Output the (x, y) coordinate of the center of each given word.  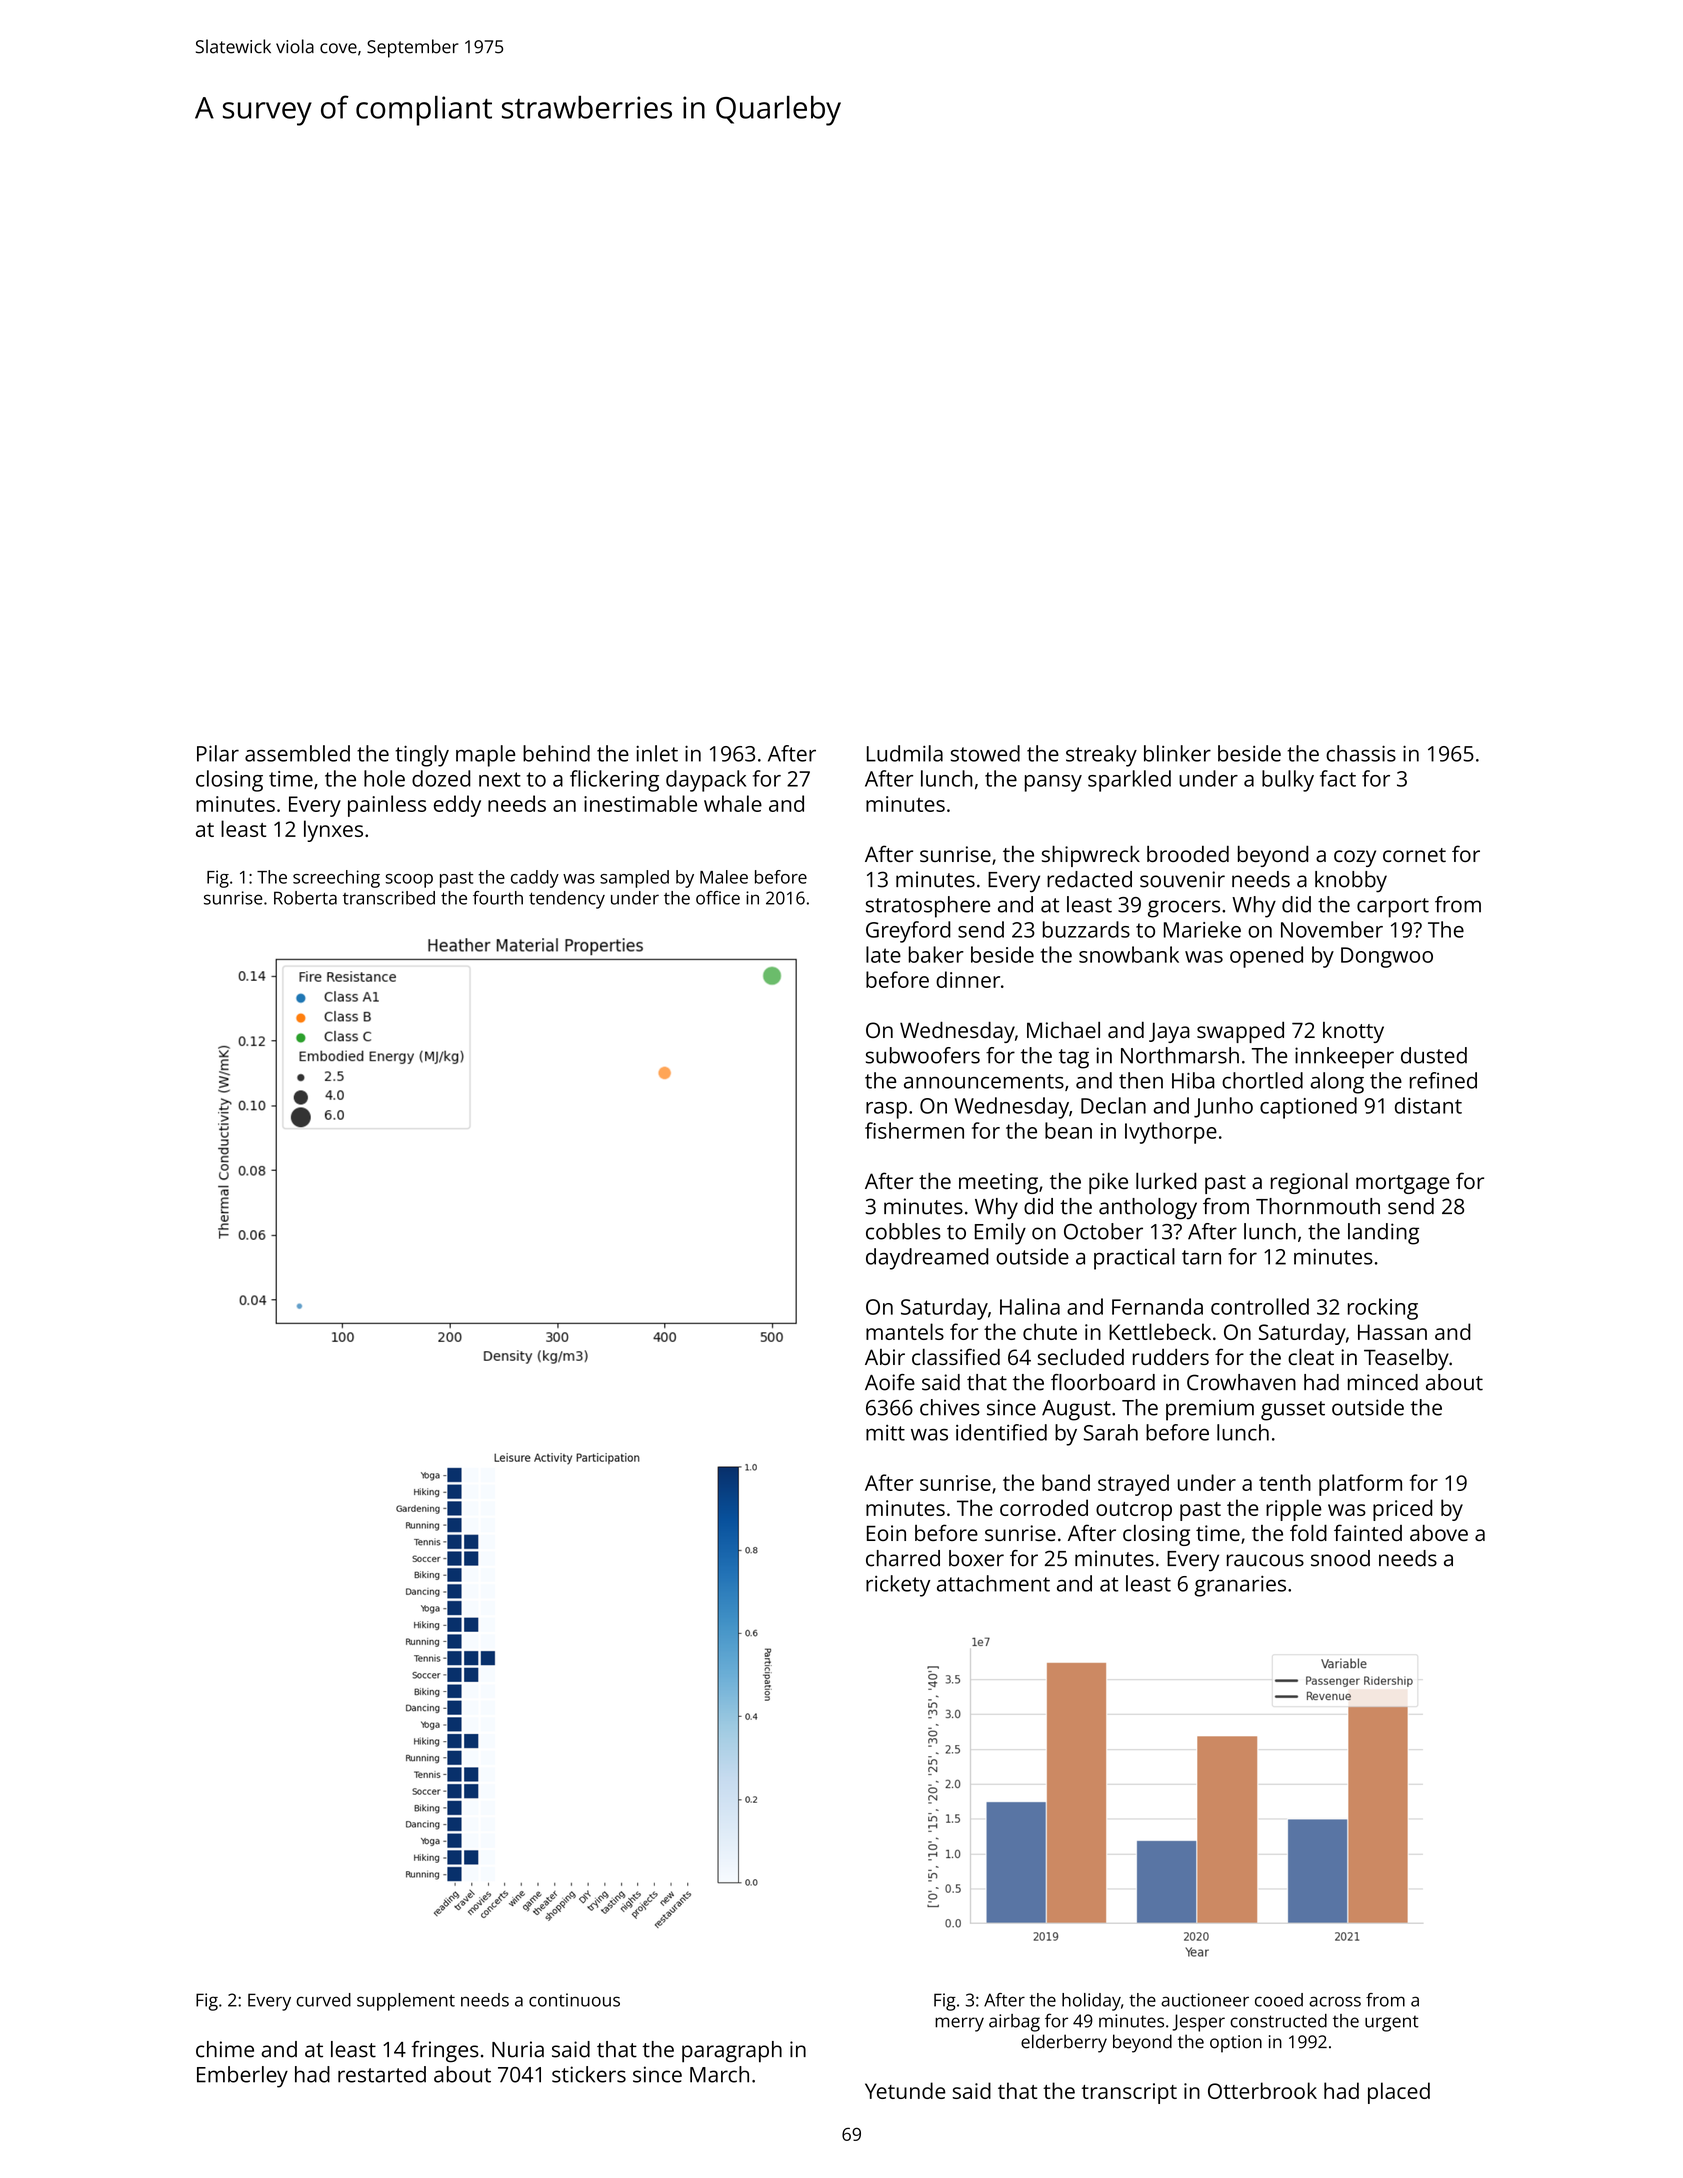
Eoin (886, 1533)
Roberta (305, 898)
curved (323, 2000)
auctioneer (1205, 2000)
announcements (984, 1081)
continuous (574, 2000)
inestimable (640, 803)
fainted (1368, 1532)
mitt (885, 1433)
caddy (535, 879)
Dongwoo (1387, 957)
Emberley (242, 2077)
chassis (1361, 753)
